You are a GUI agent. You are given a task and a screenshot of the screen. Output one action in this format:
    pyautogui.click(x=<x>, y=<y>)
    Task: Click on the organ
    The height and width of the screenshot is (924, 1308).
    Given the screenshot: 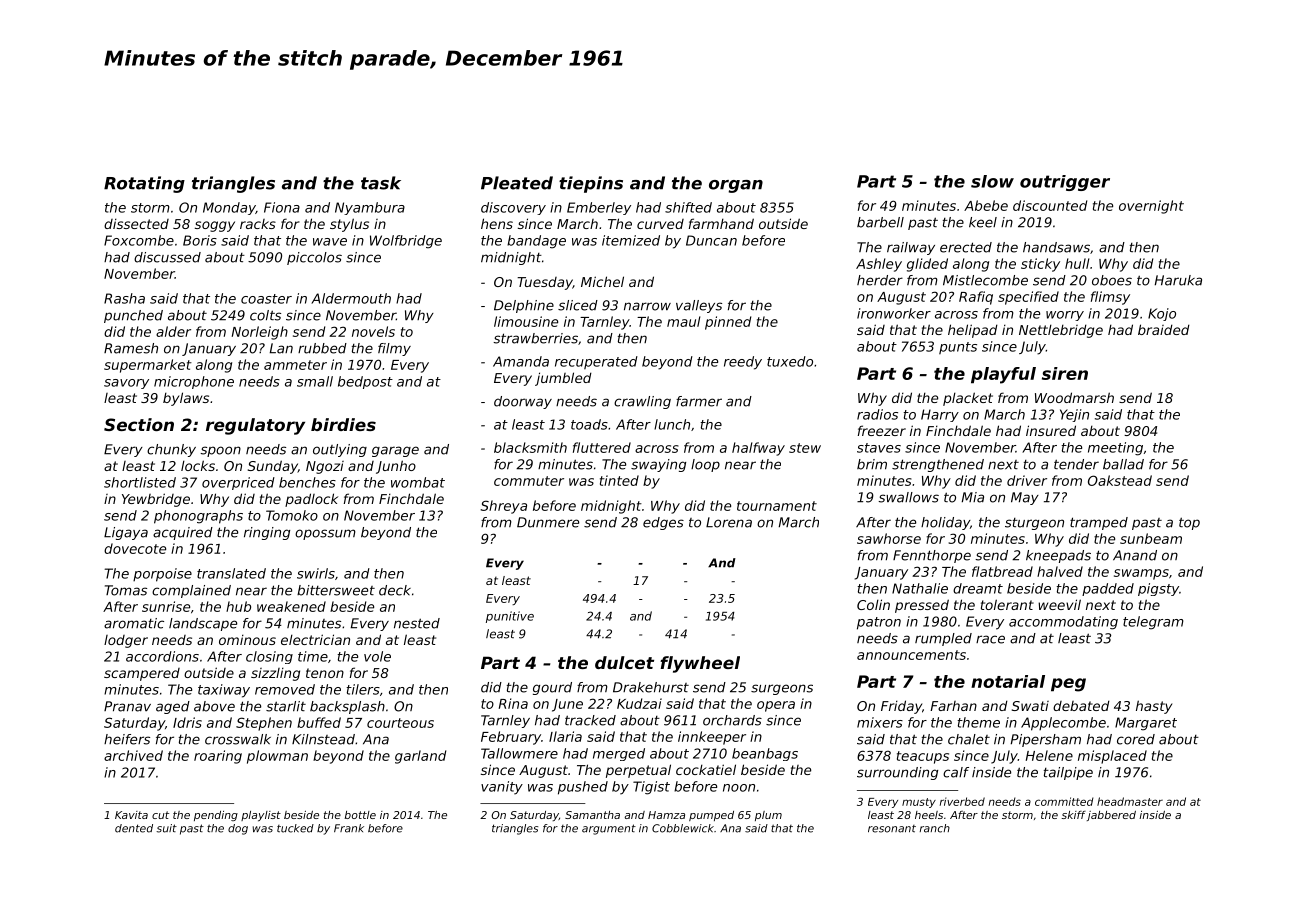 What is the action you would take?
    pyautogui.click(x=736, y=186)
